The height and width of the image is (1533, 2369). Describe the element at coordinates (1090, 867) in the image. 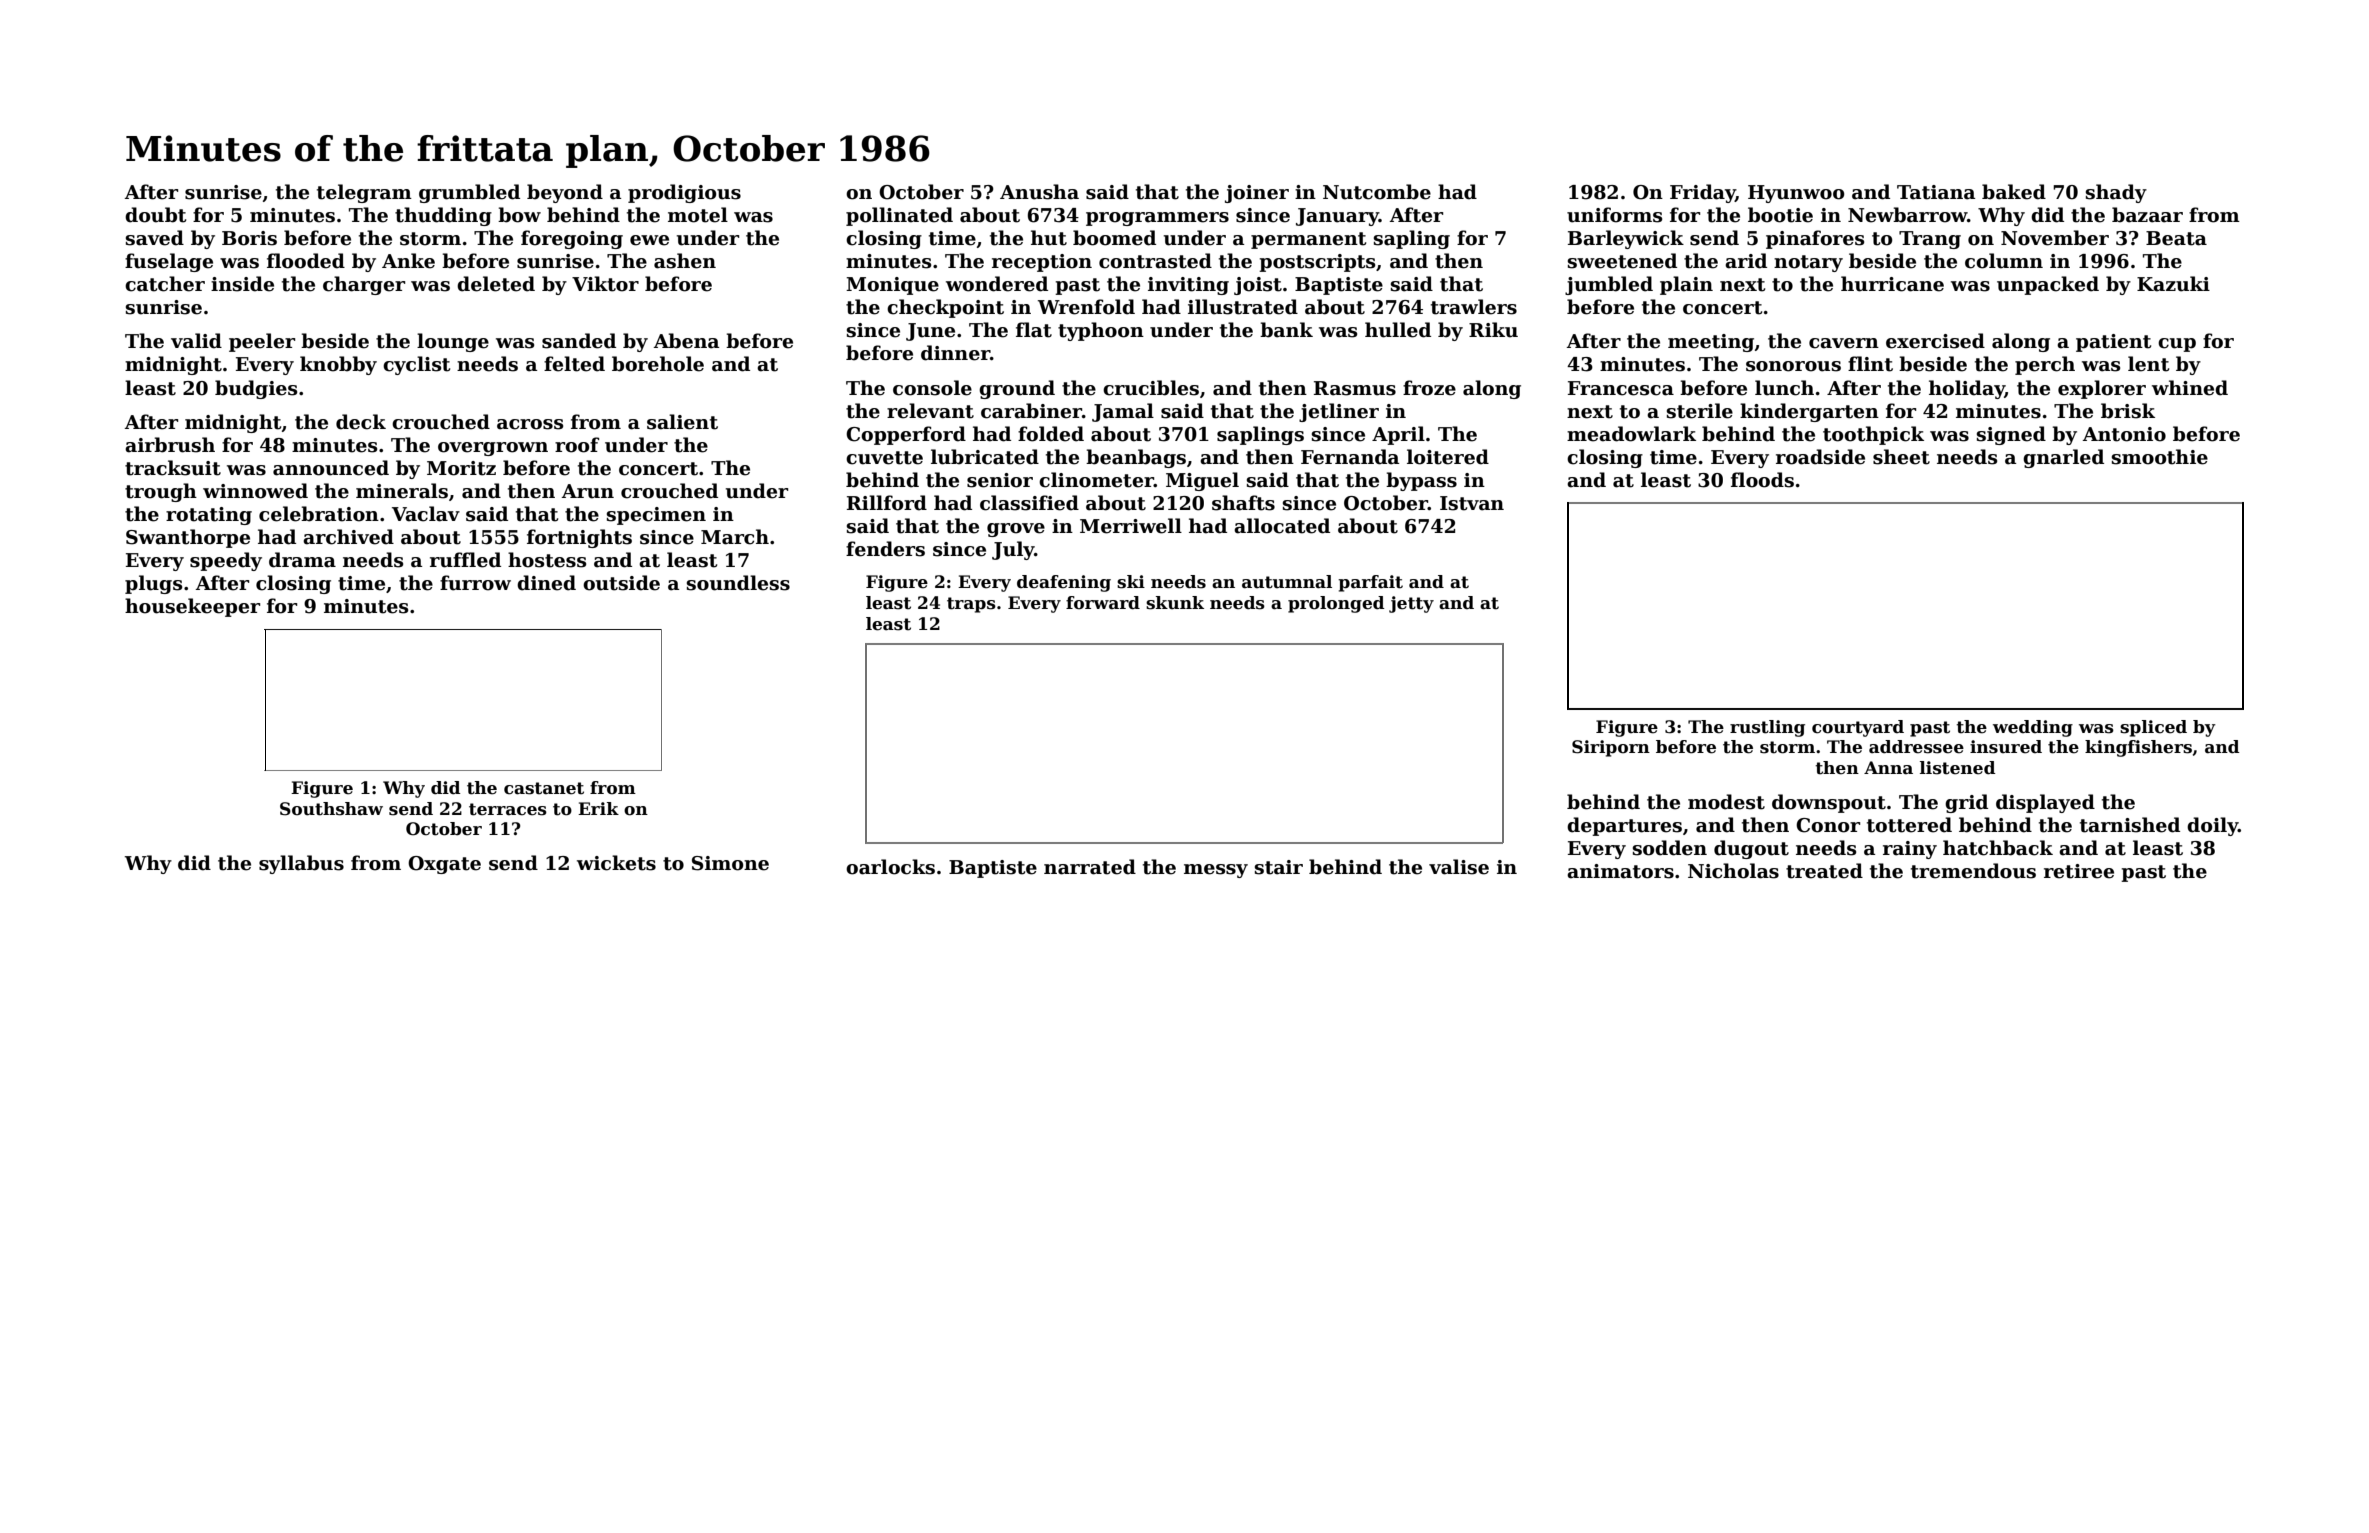

I see `narrated` at that location.
